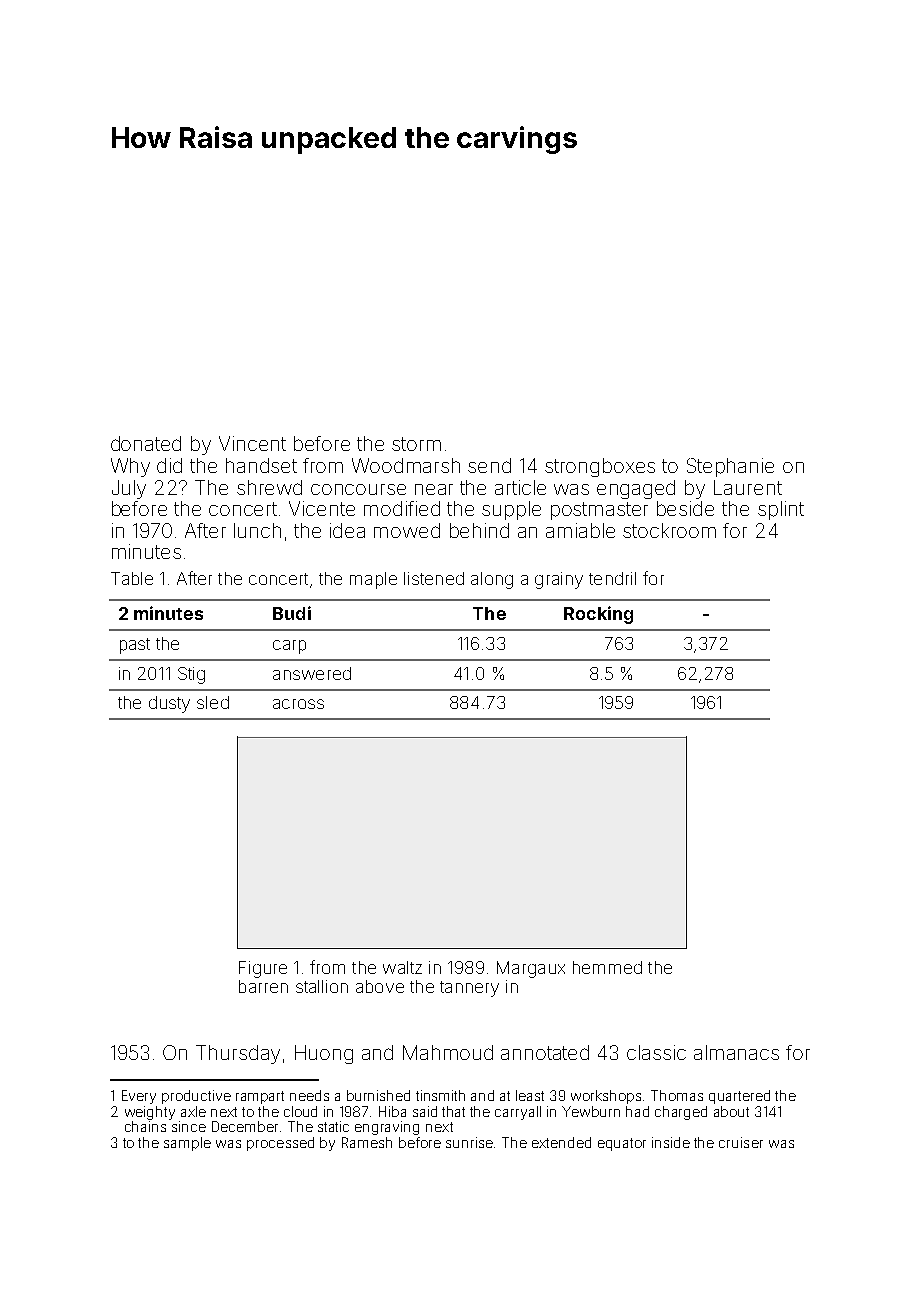 Image resolution: width=924 pixels, height=1311 pixels. I want to click on Mahmoud, so click(448, 1052).
